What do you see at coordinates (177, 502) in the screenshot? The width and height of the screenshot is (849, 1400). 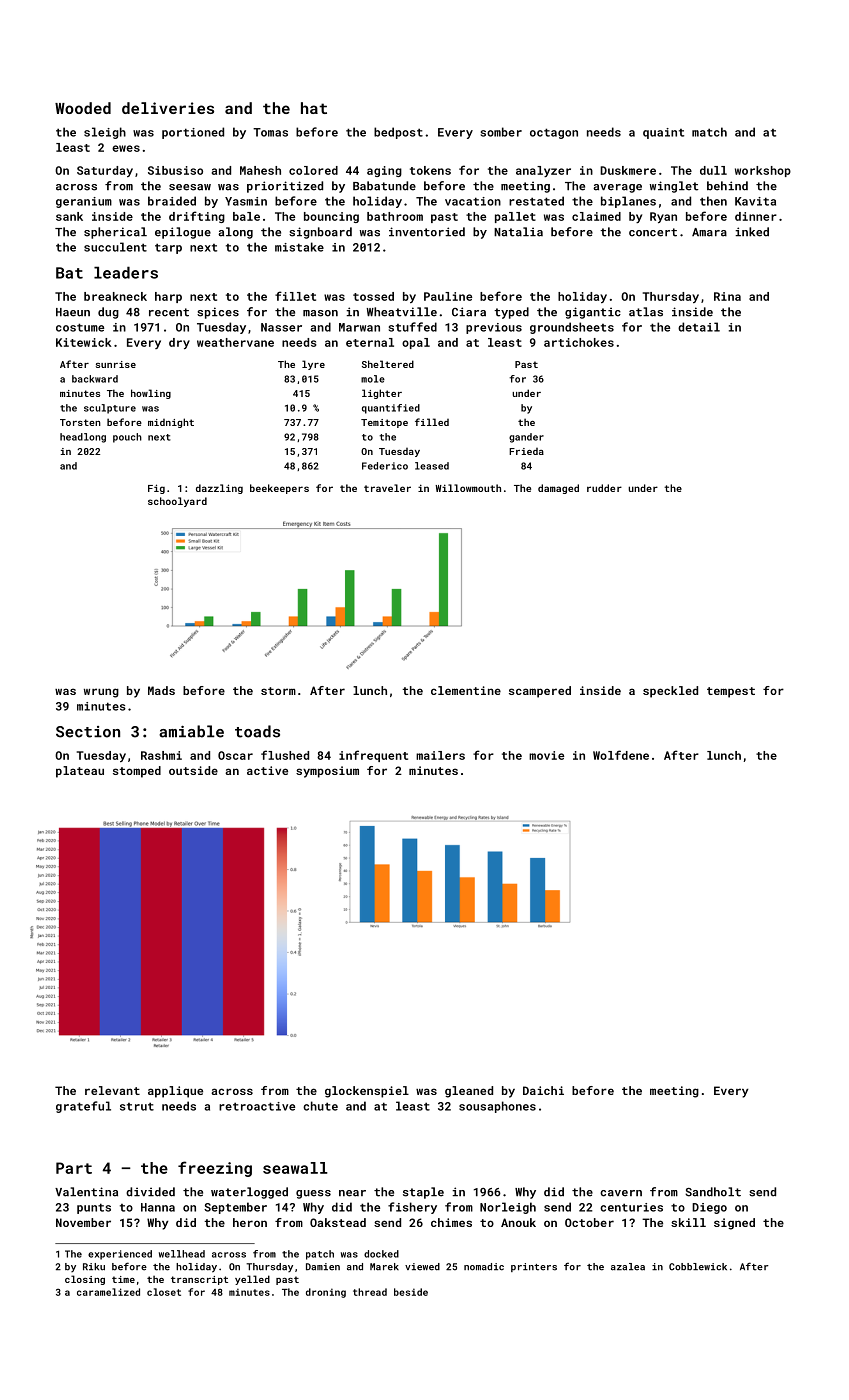 I see `schoolyard` at bounding box center [177, 502].
